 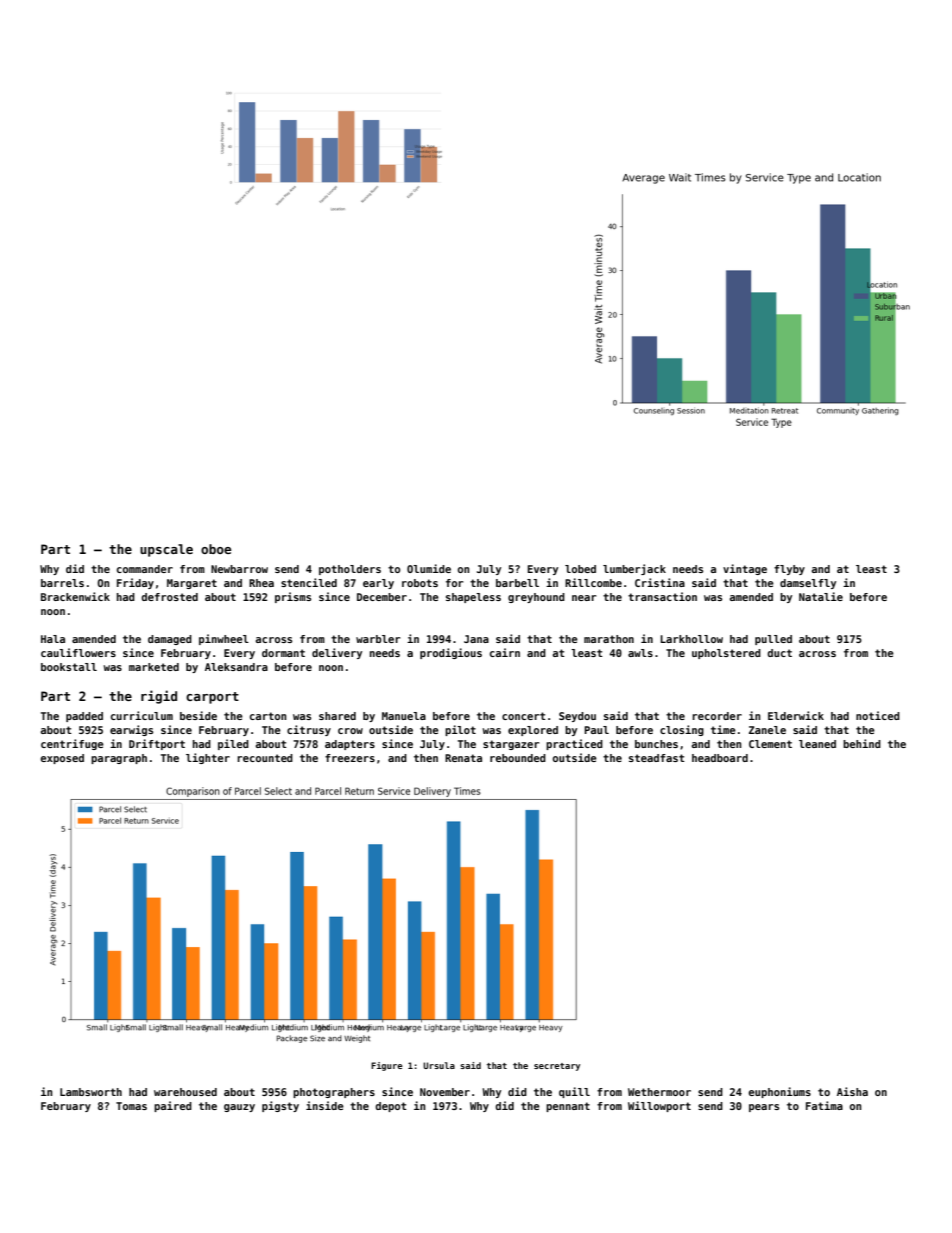 I want to click on Figure, so click(x=387, y=1066).
